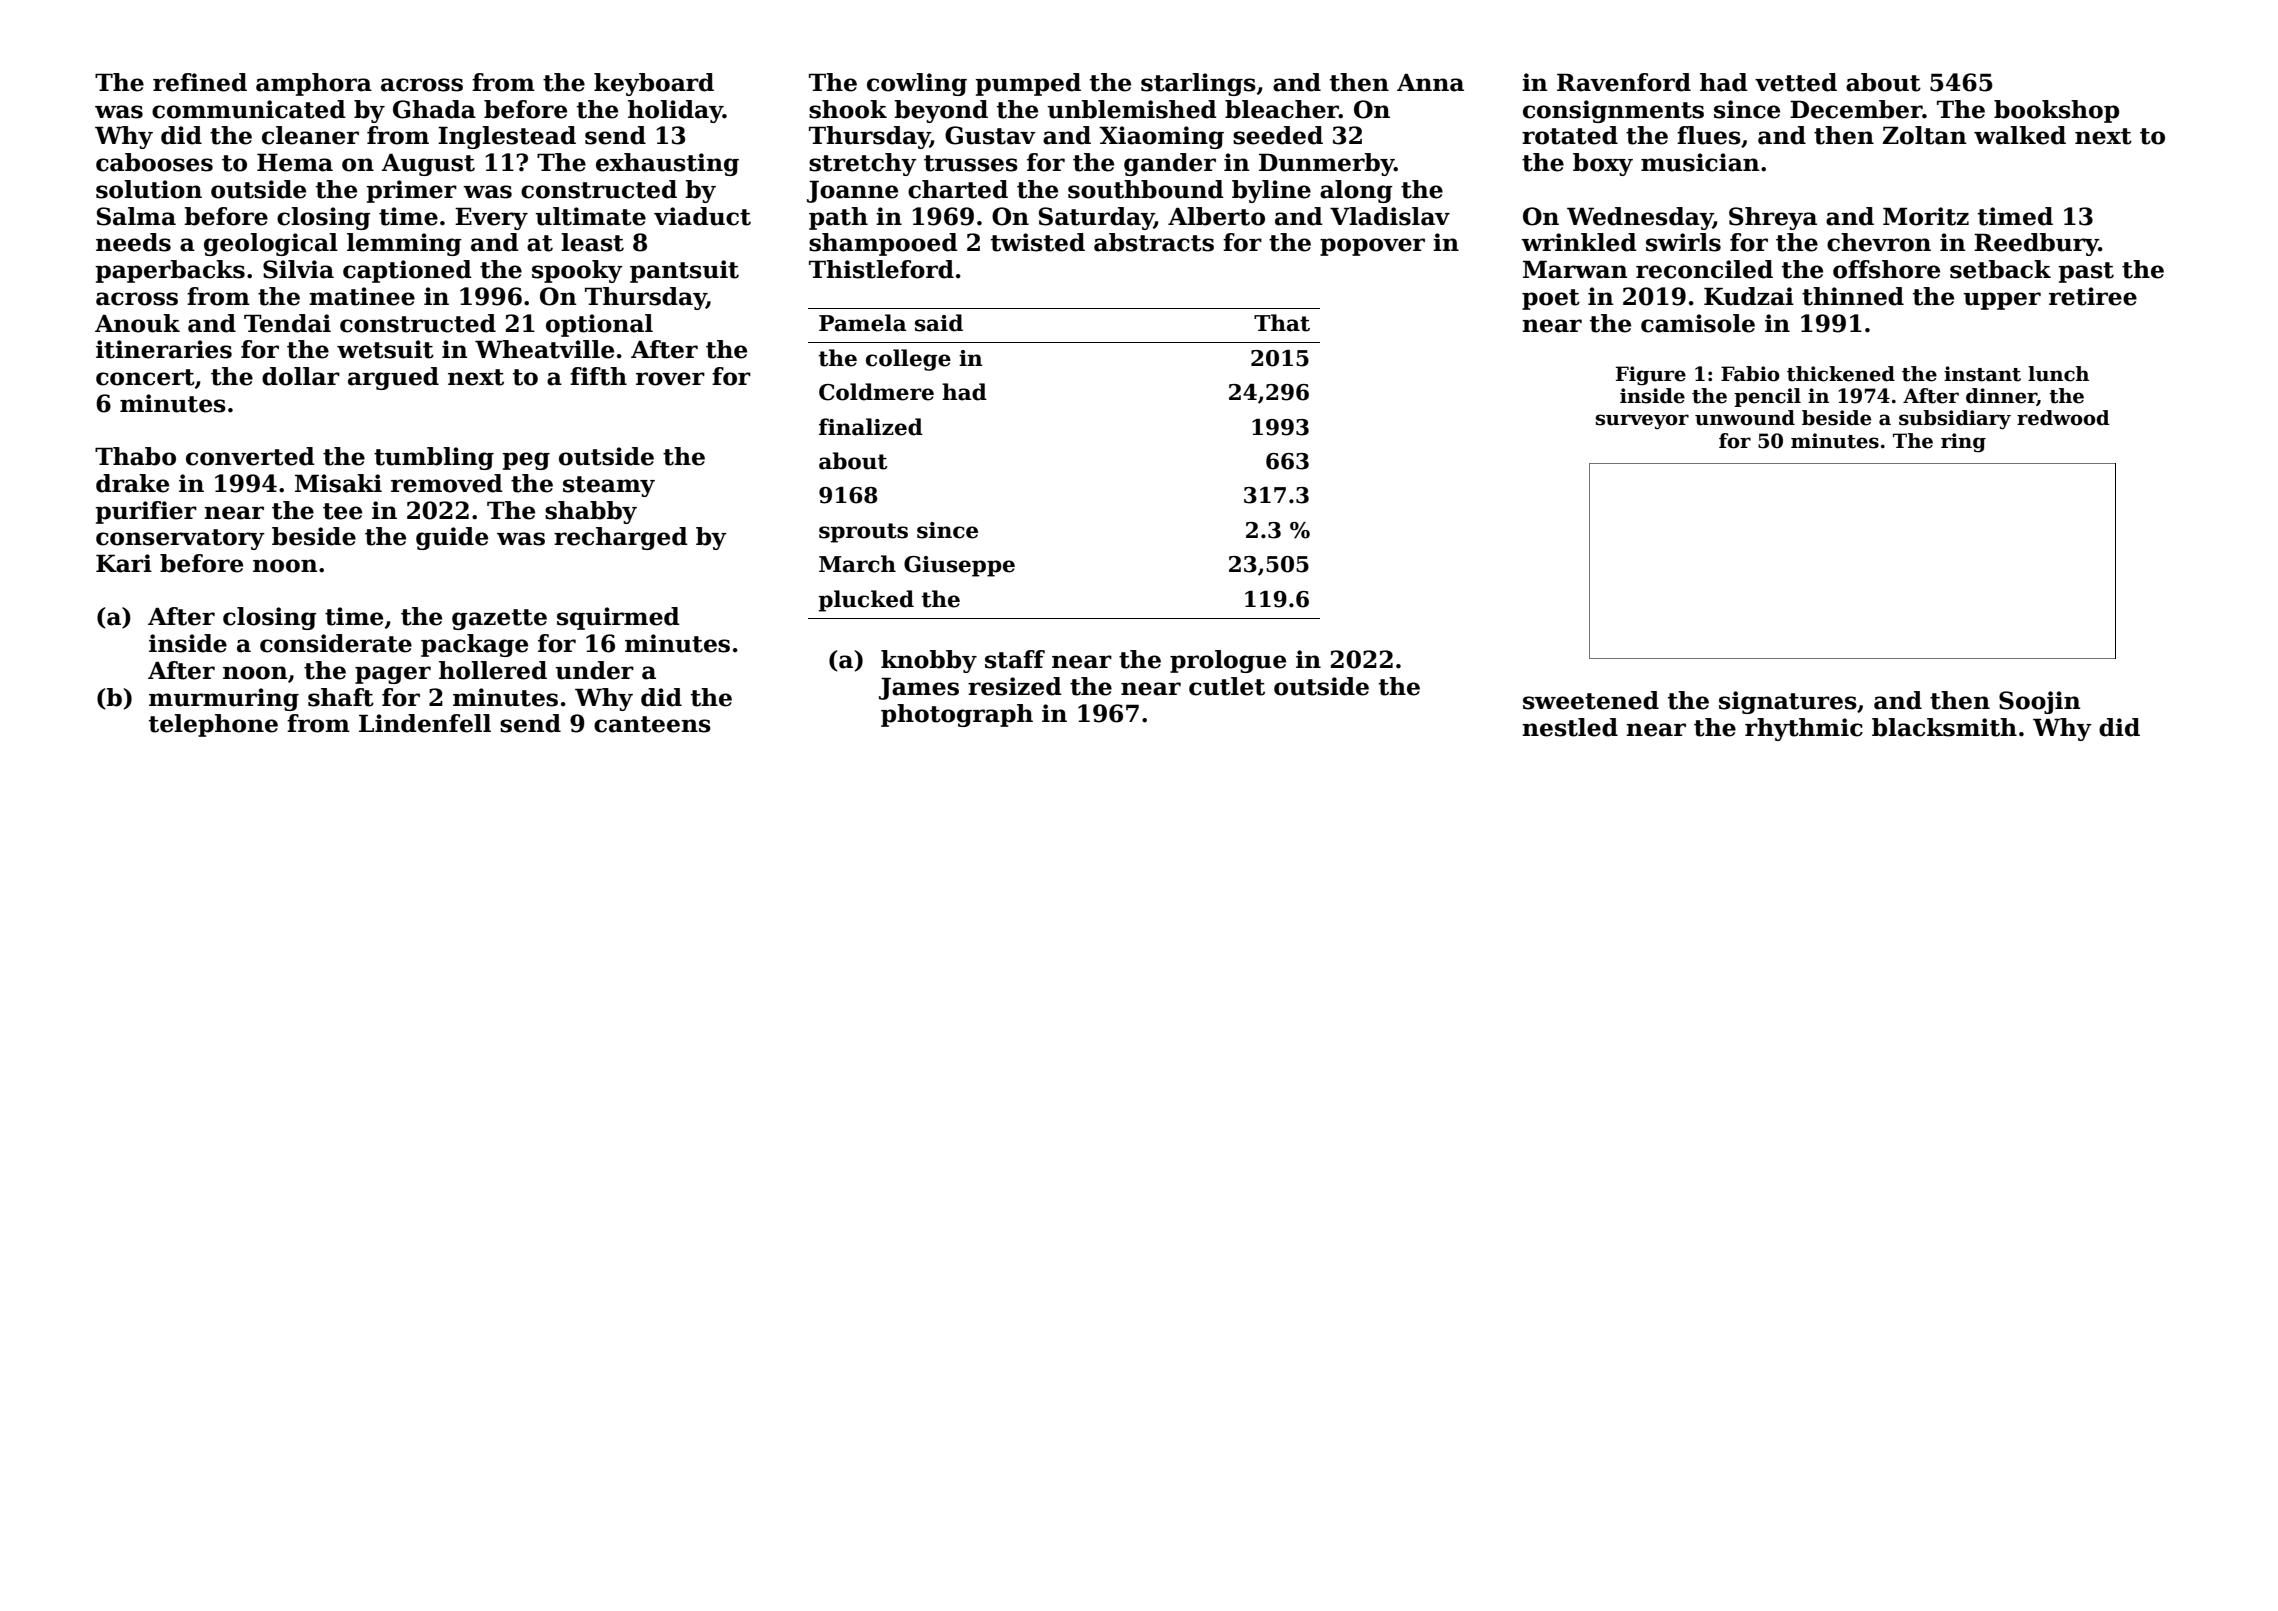  I want to click on subsidiary, so click(1955, 419).
